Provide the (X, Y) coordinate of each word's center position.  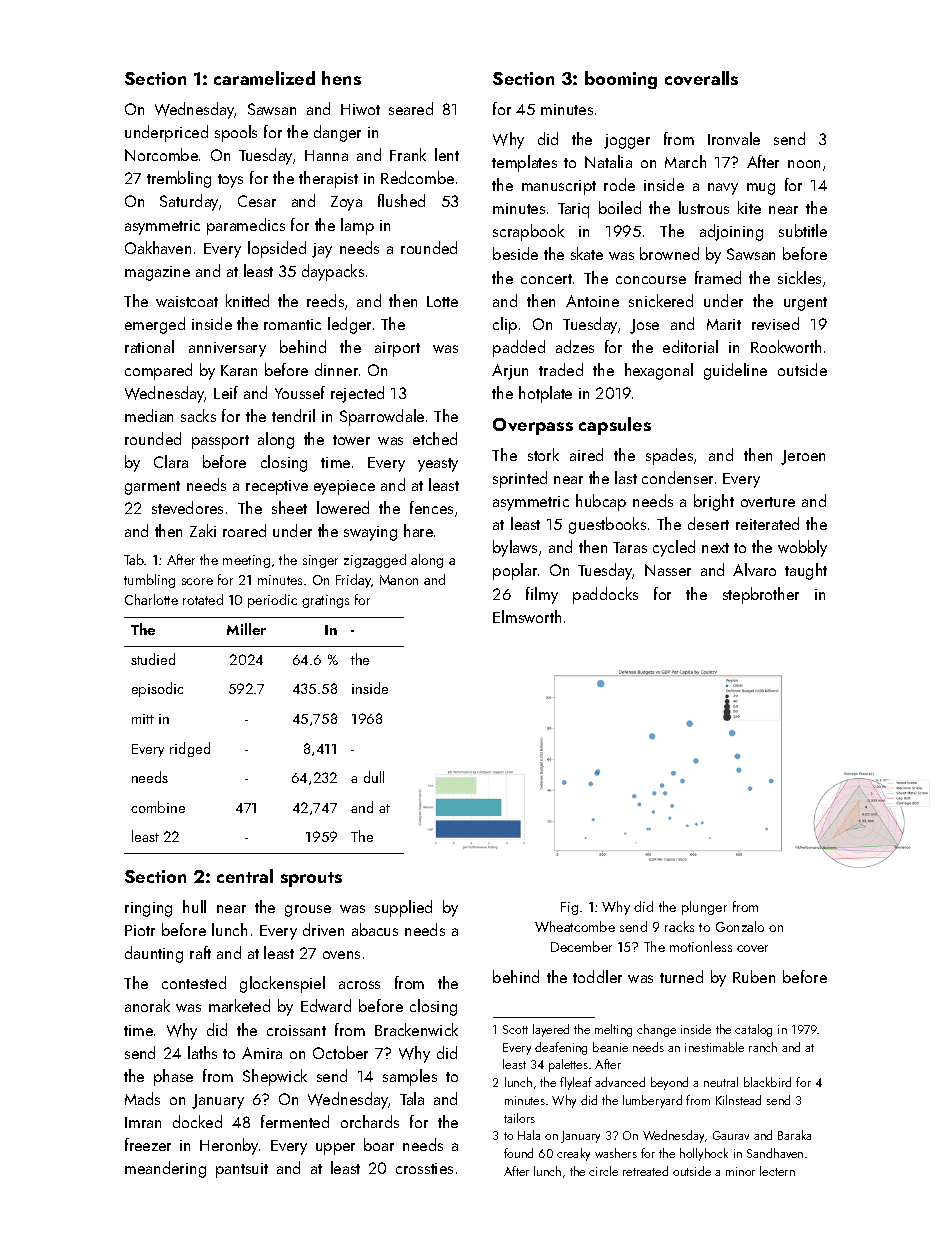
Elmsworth (527, 616)
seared (411, 108)
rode (619, 184)
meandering (165, 1169)
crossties (424, 1168)
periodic (272, 601)
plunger (704, 908)
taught (806, 571)
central (245, 876)
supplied (403, 908)
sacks (198, 415)
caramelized (264, 78)
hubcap (601, 502)
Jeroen (803, 457)
